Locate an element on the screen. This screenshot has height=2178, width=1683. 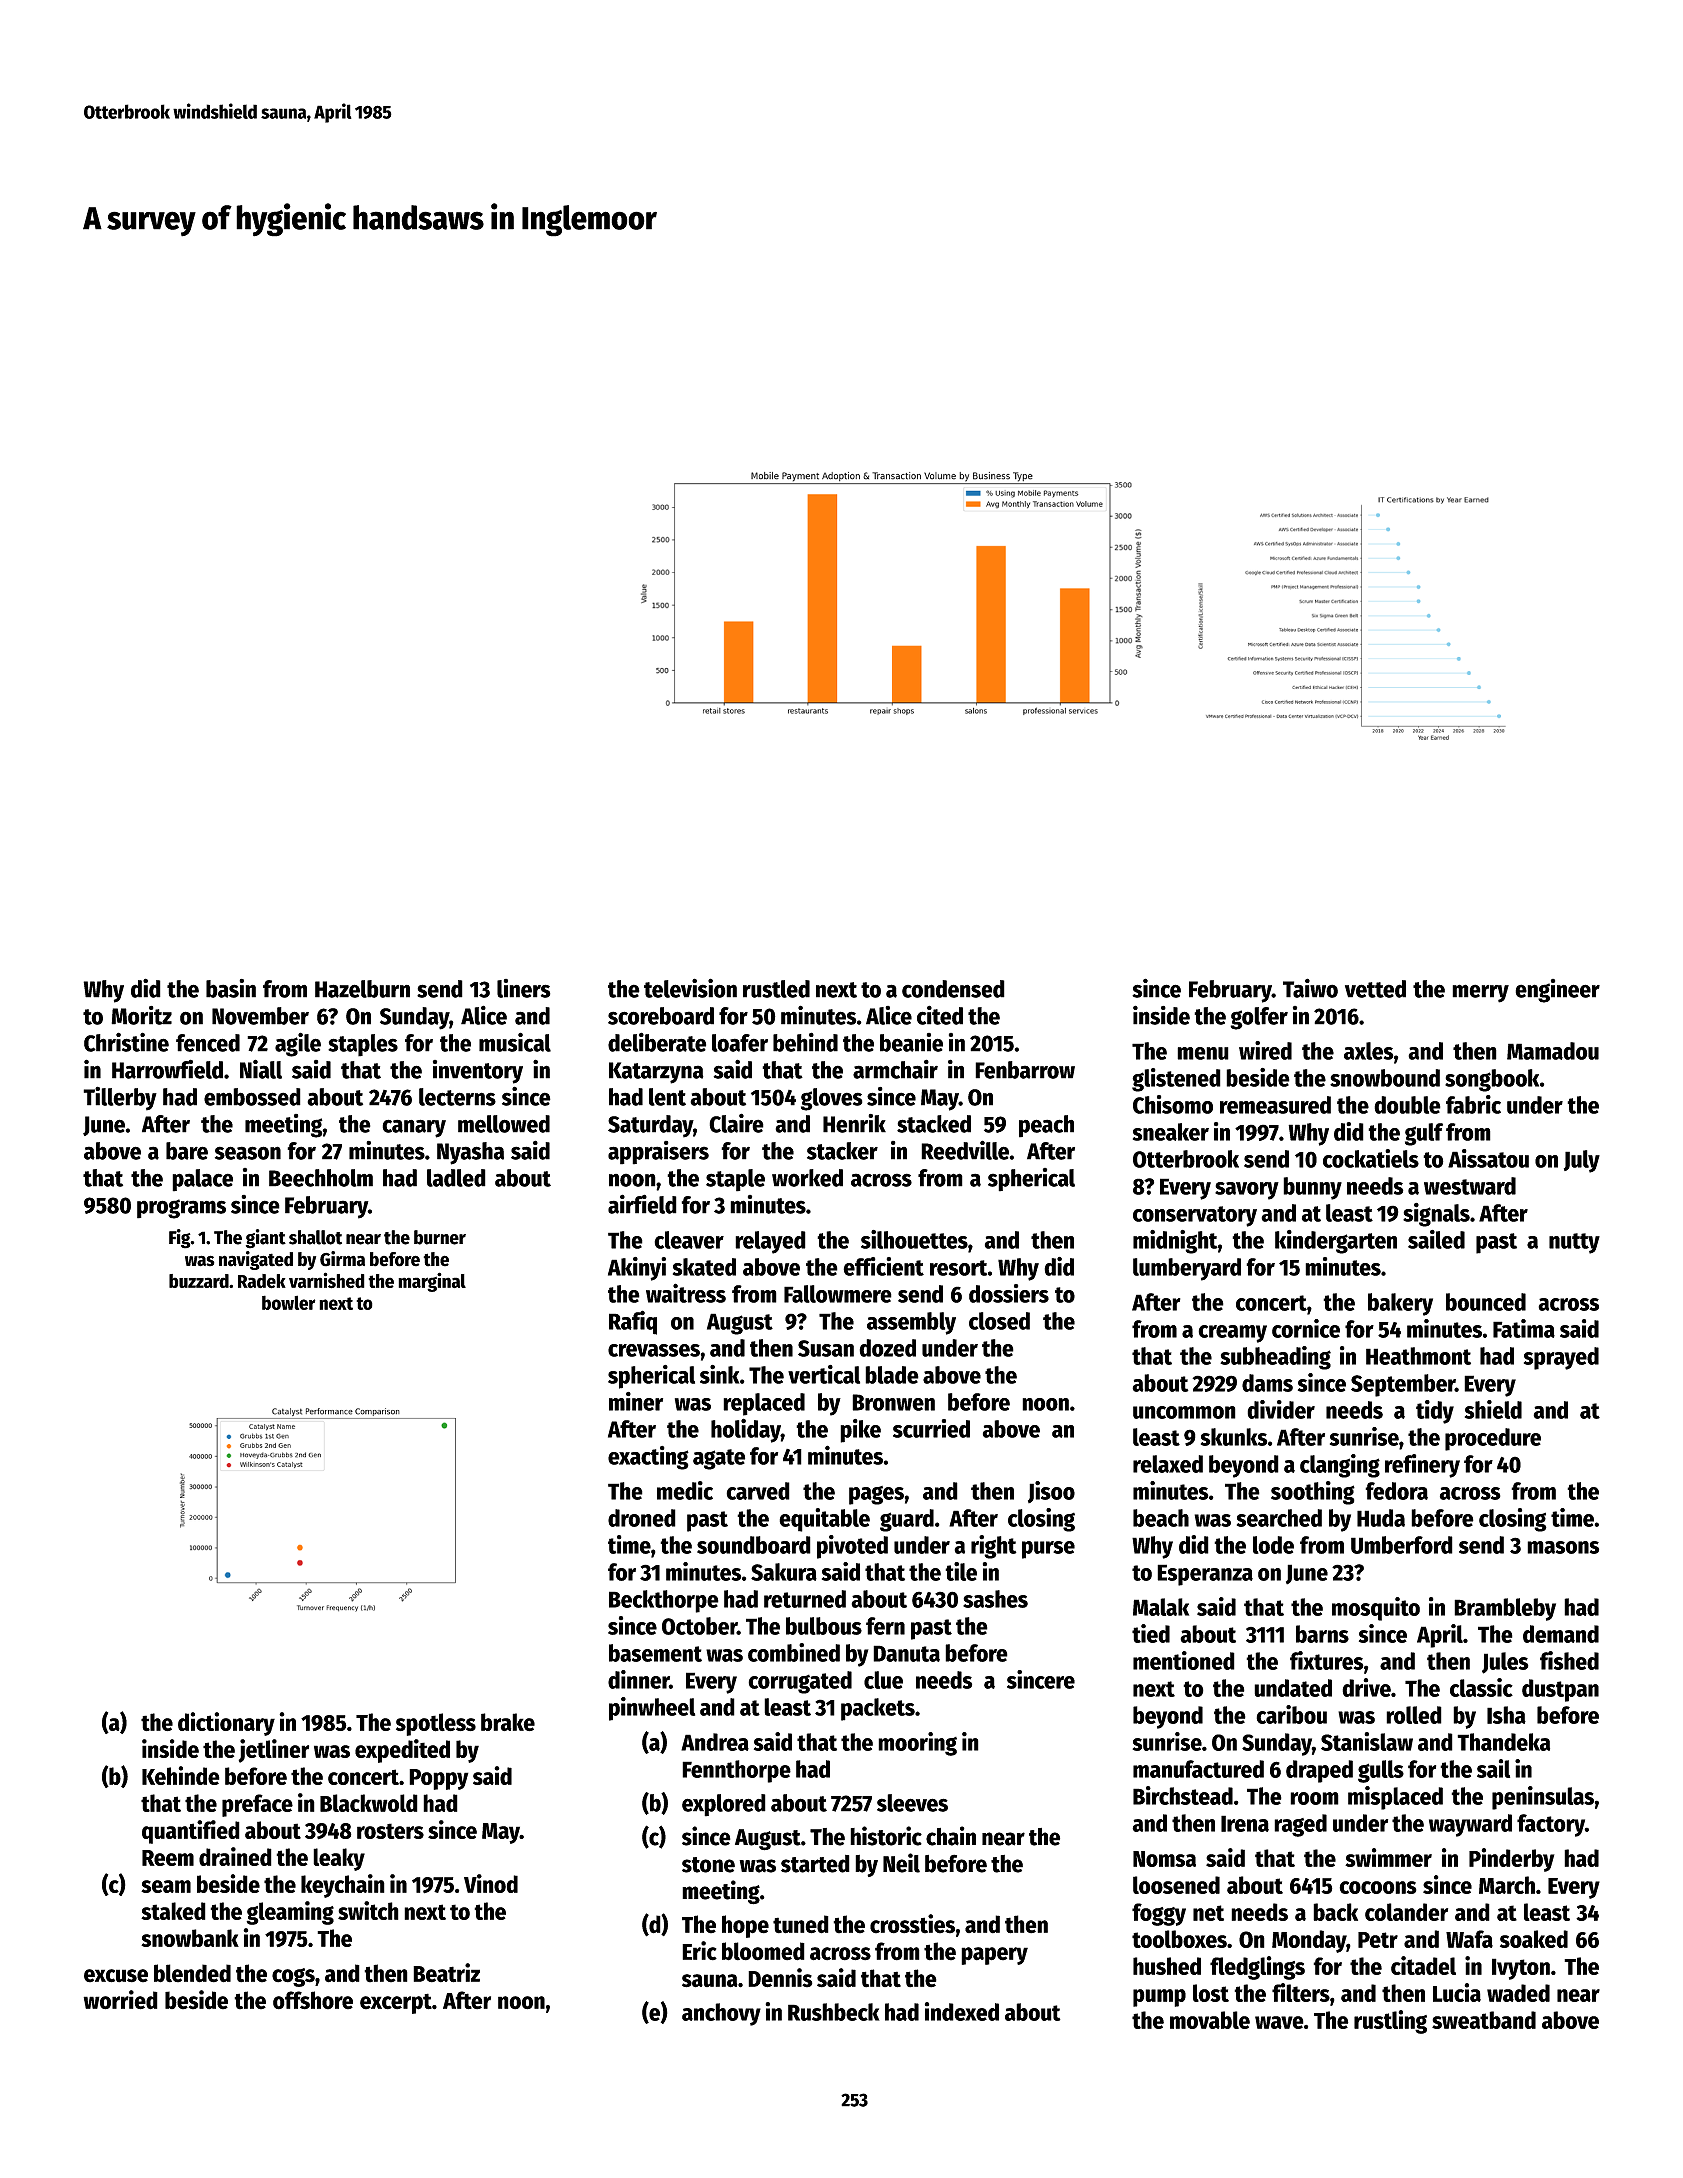
expedited is located at coordinates (402, 1751).
